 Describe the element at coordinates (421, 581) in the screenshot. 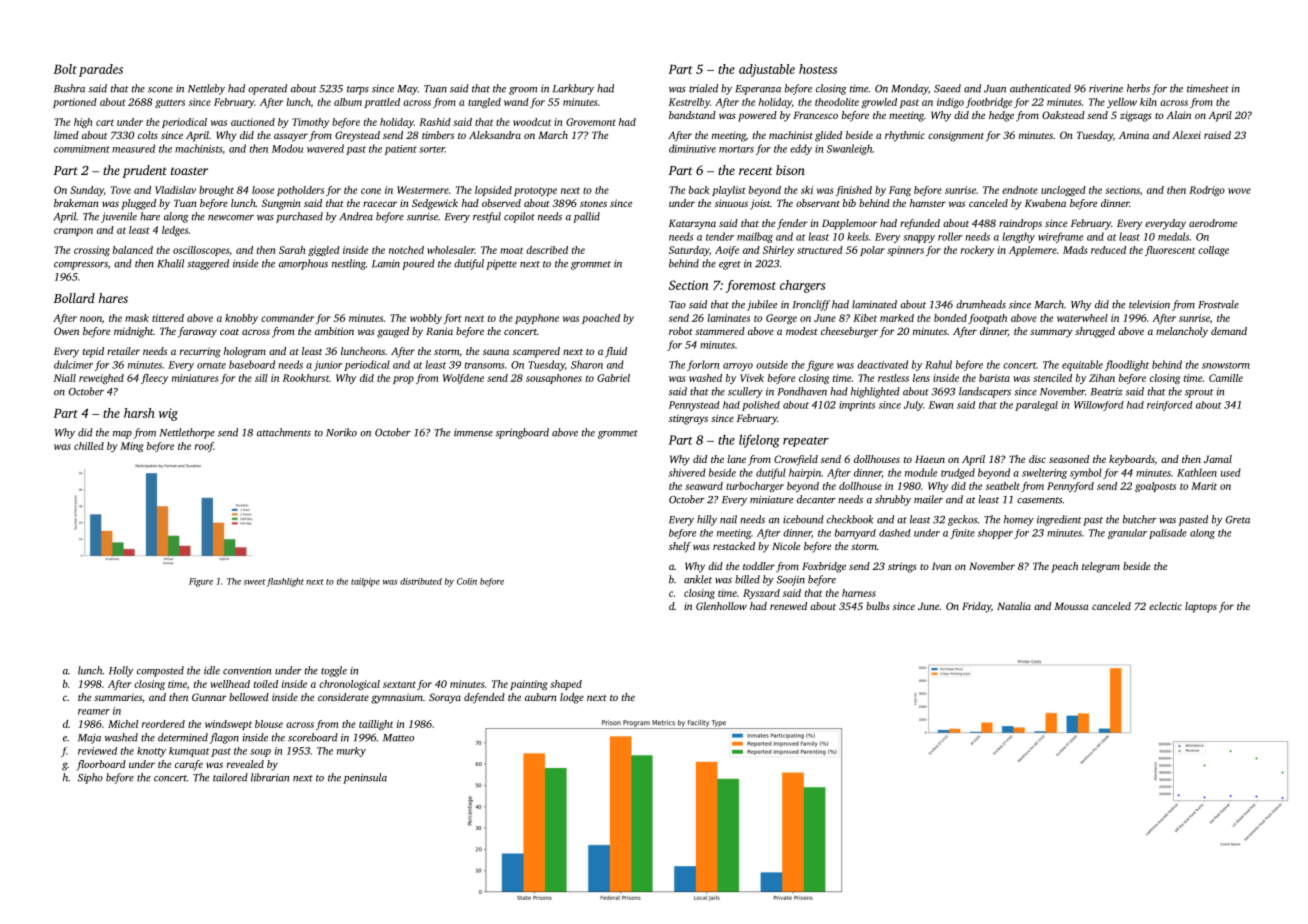

I see `distributed` at that location.
